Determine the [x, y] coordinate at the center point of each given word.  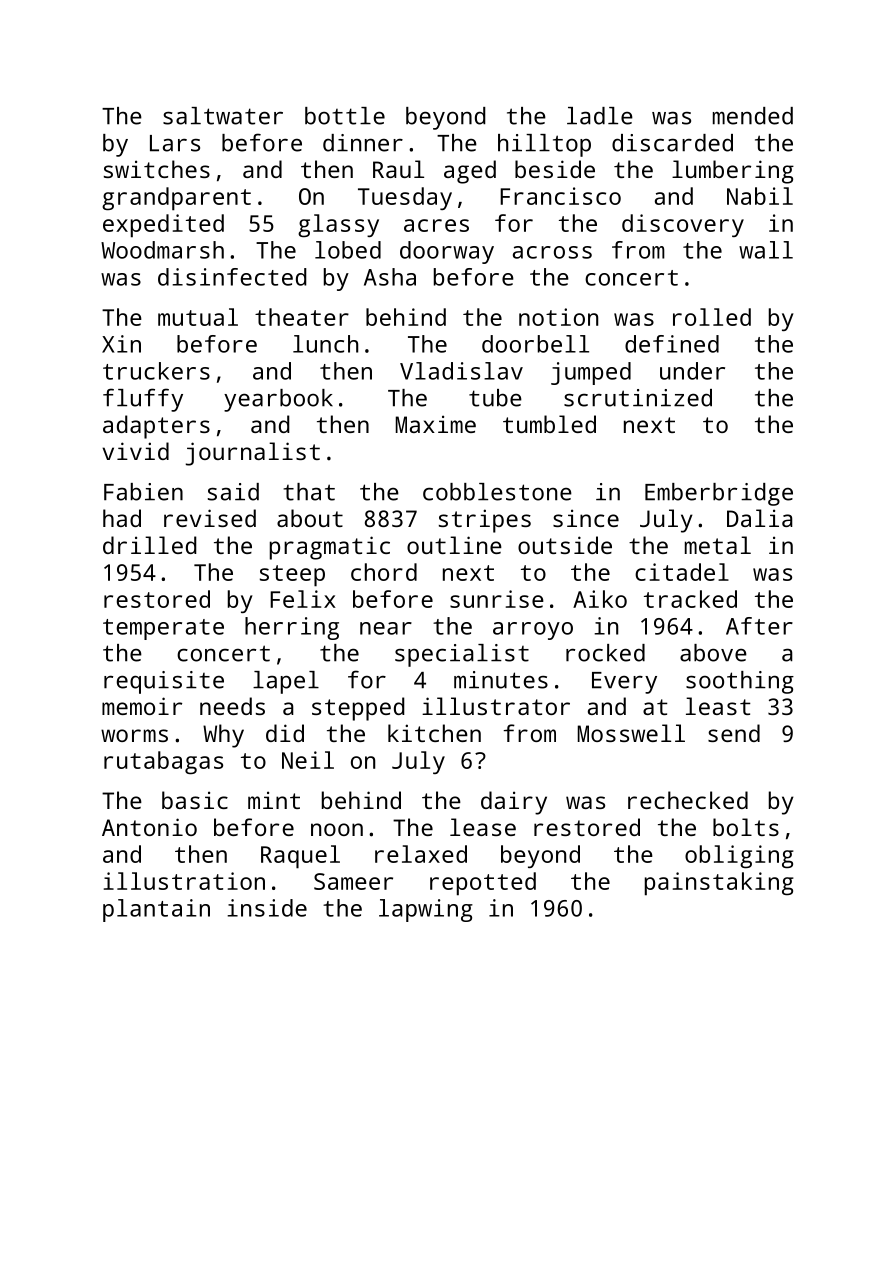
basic [195, 800]
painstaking [719, 884]
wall [766, 250]
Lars [175, 143]
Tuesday [405, 198]
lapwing [426, 910]
